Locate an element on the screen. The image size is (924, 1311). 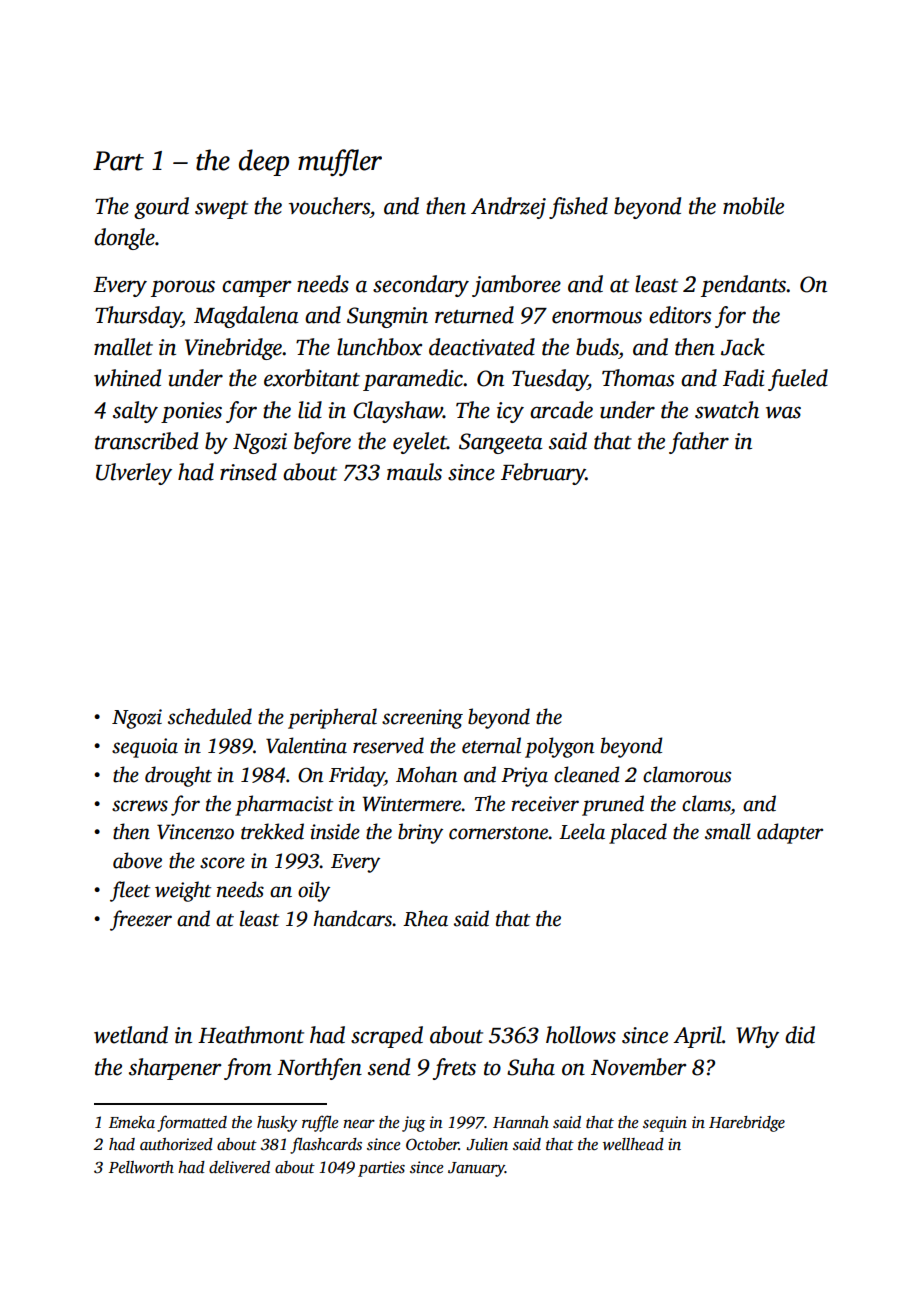
mobile is located at coordinates (753, 206).
